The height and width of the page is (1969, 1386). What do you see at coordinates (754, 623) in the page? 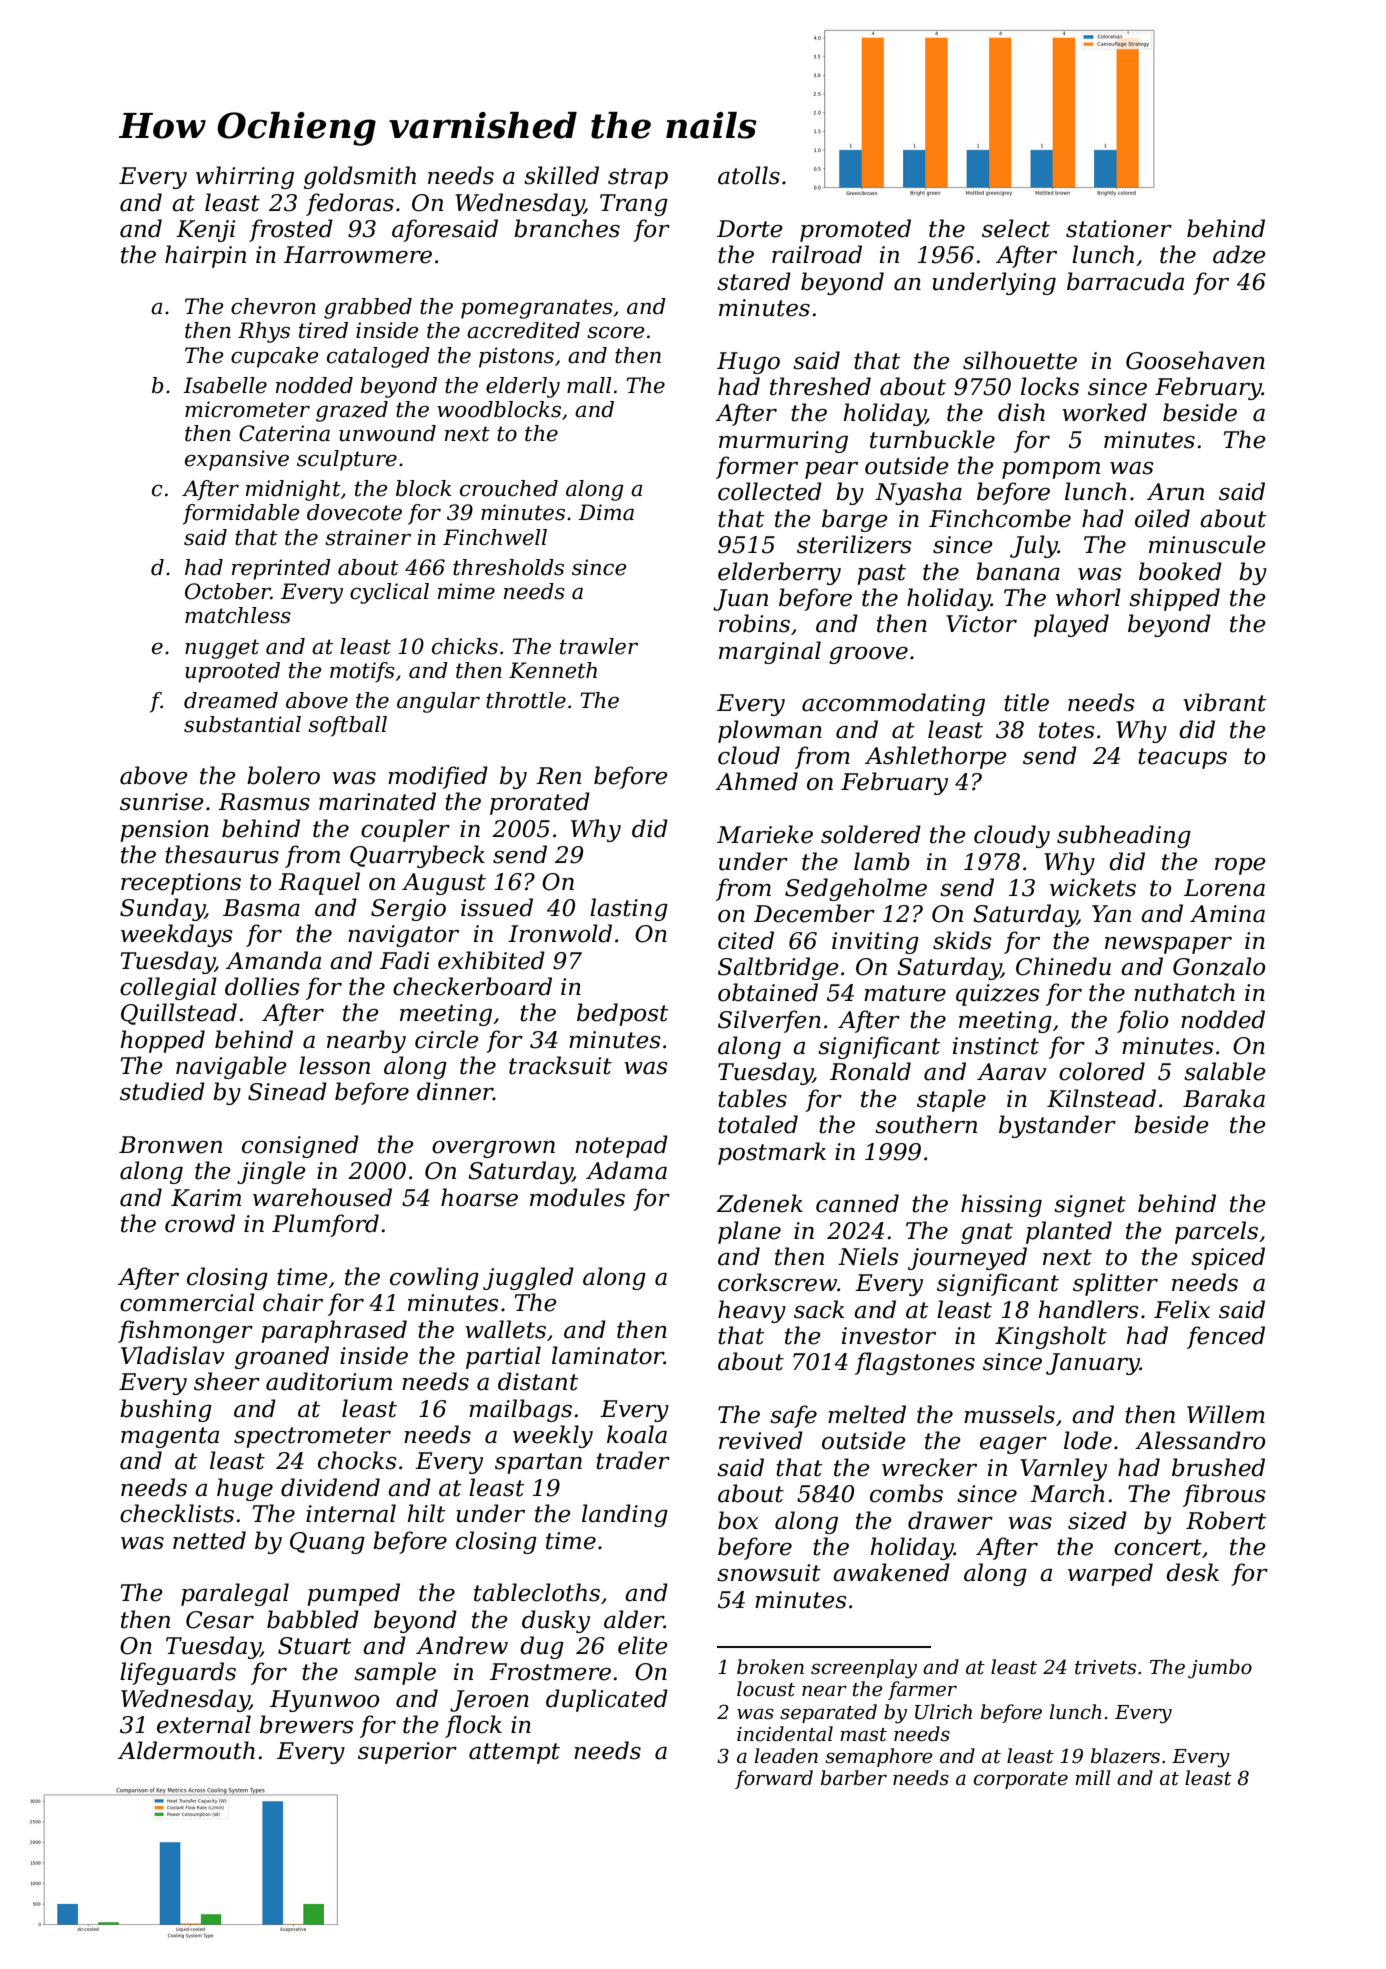
I see `robins` at bounding box center [754, 623].
